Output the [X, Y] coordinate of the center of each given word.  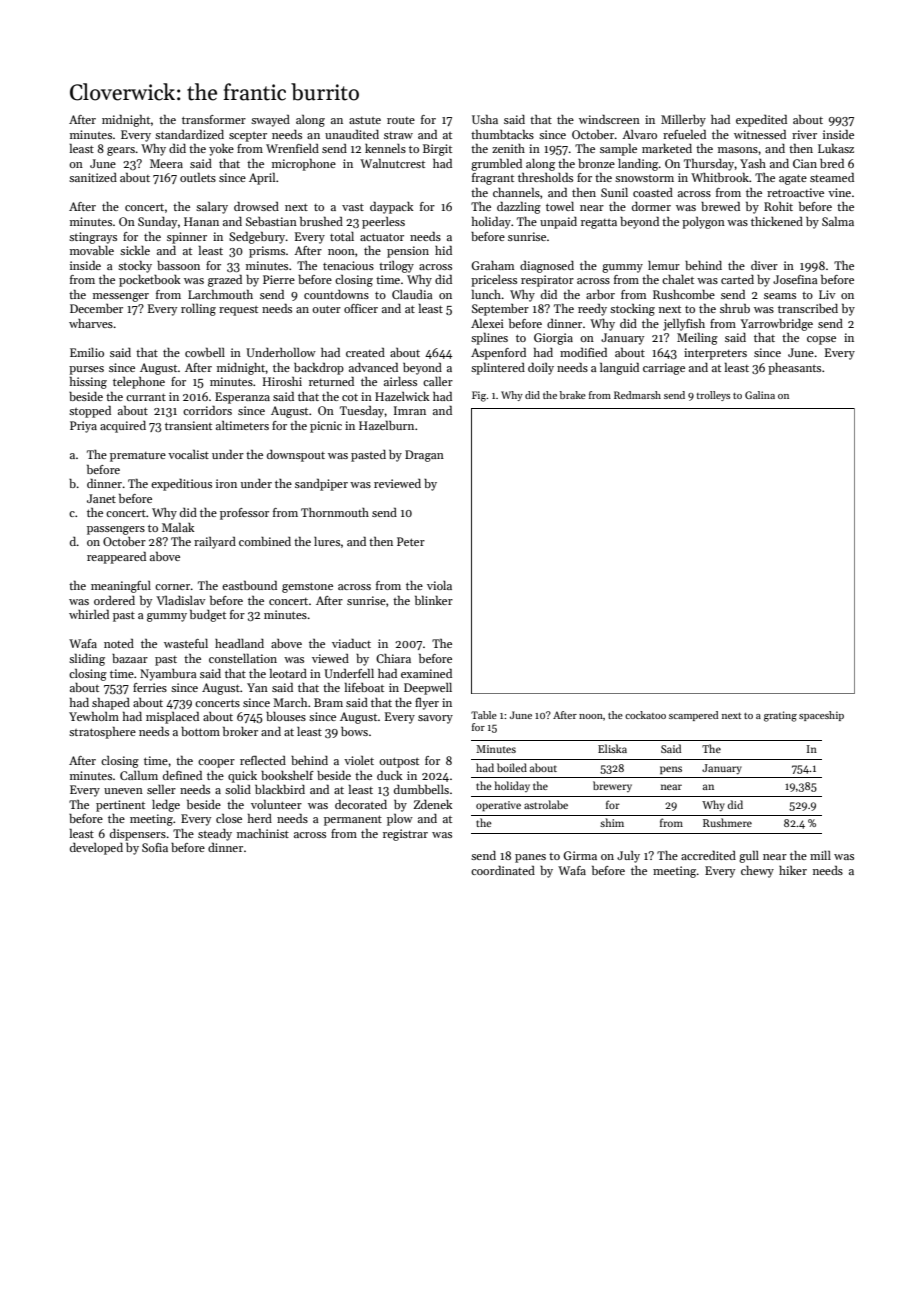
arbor [600, 294]
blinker [434, 600]
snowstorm [644, 178]
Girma [580, 855]
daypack [392, 208]
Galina [760, 395]
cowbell [205, 352]
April [262, 179]
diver [764, 265]
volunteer [276, 804]
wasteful [186, 643]
